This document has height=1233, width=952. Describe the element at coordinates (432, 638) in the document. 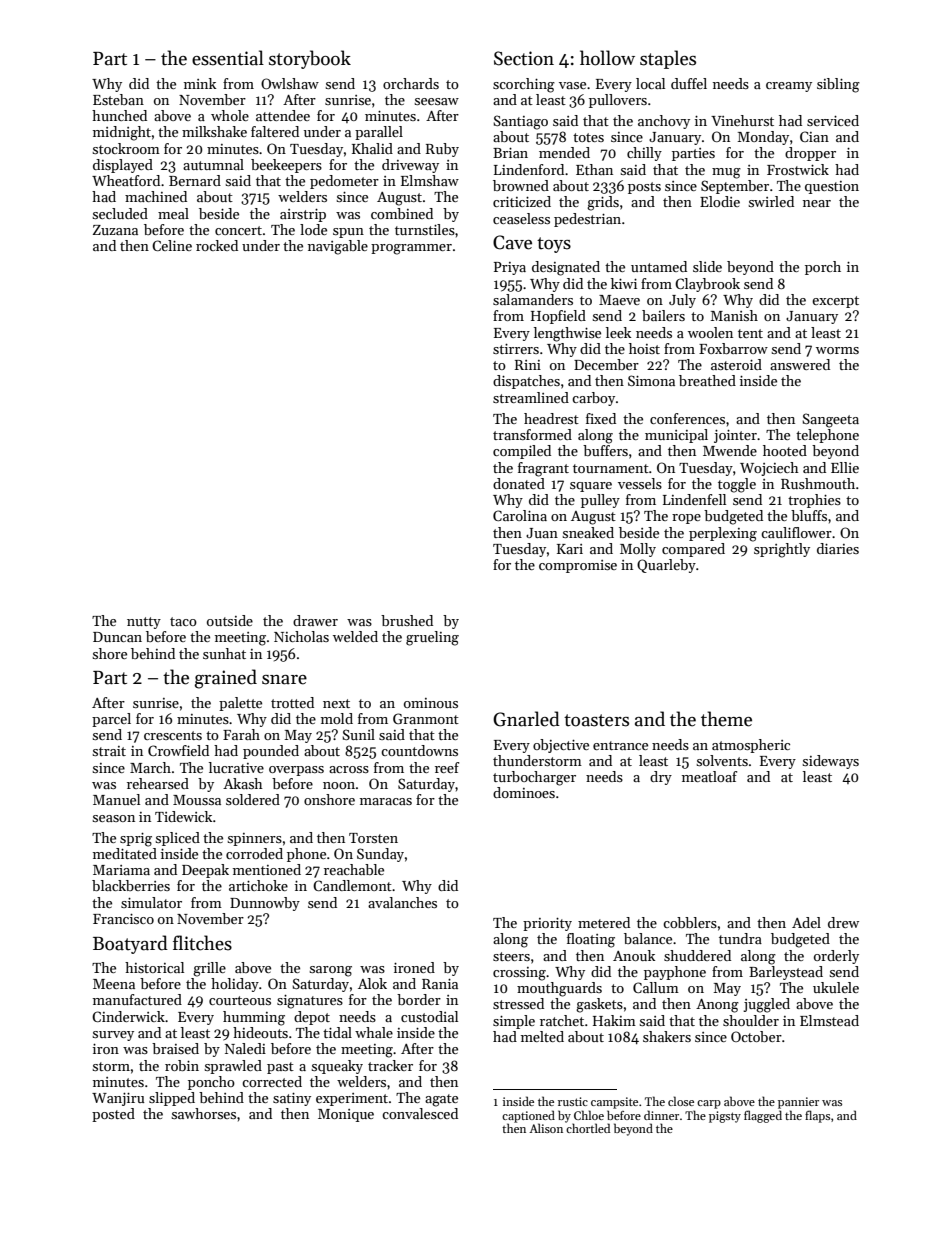

I see `grueling` at that location.
